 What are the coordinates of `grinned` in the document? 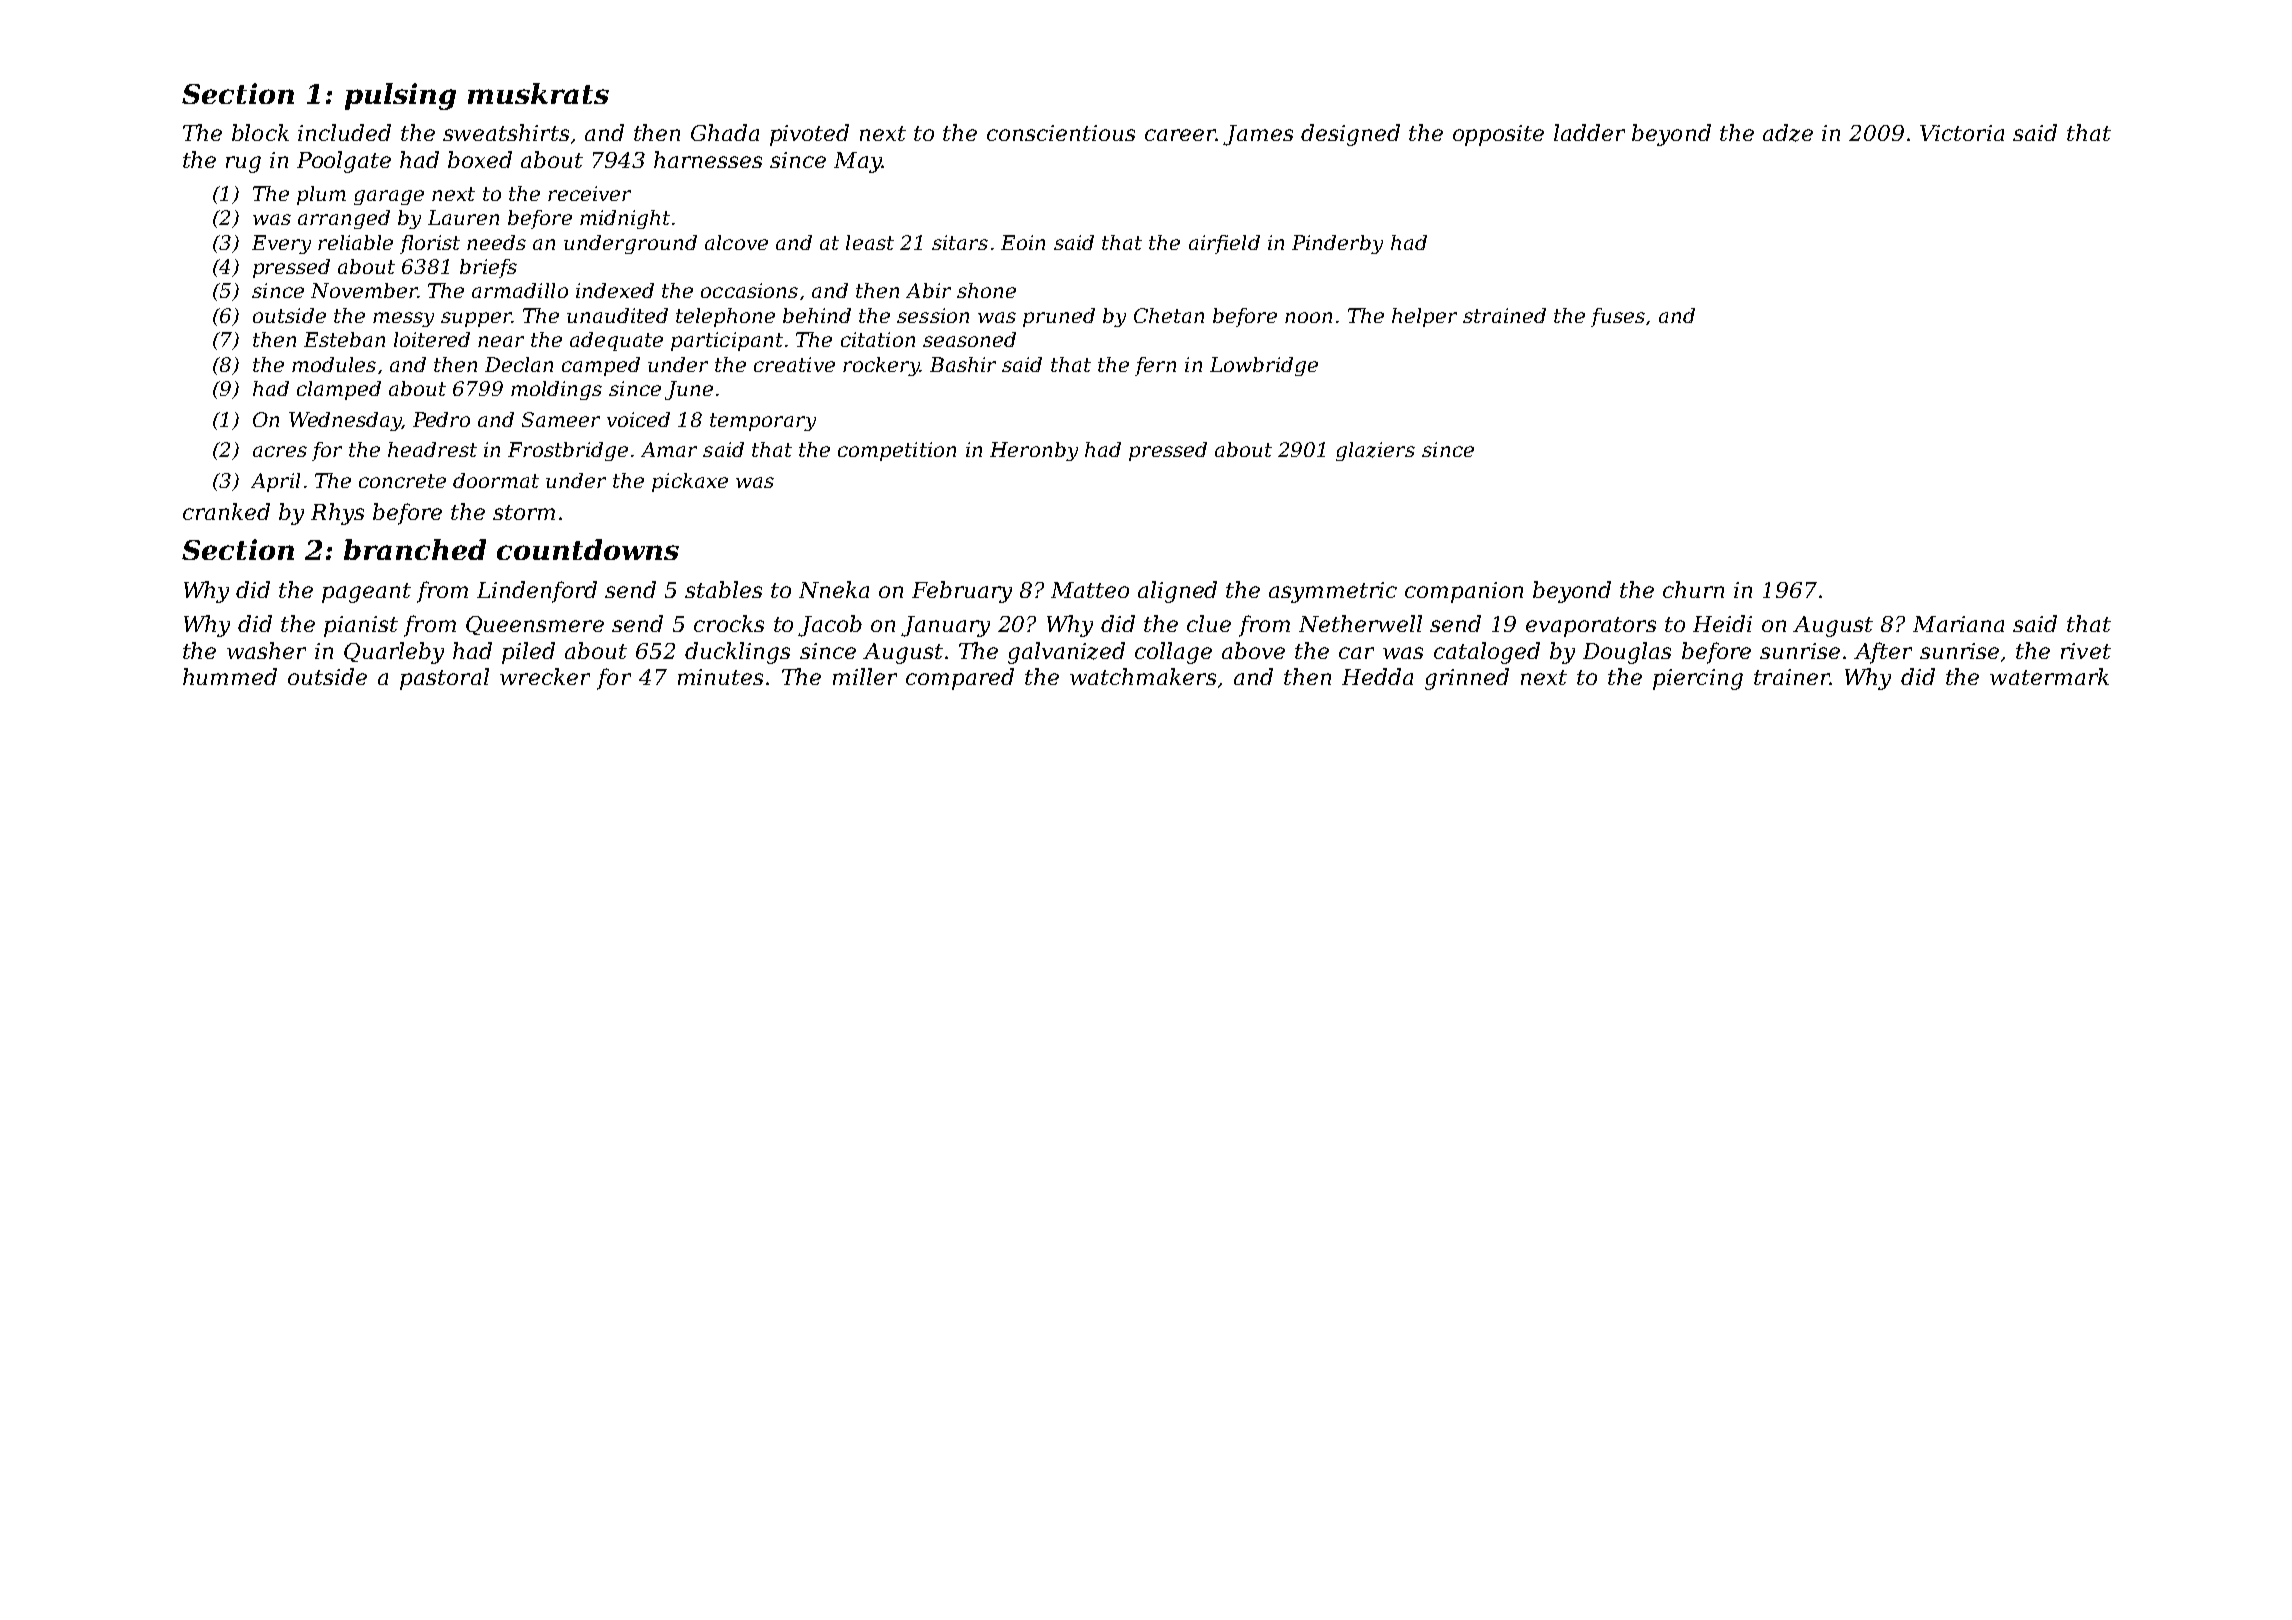 It's located at (1467, 679).
